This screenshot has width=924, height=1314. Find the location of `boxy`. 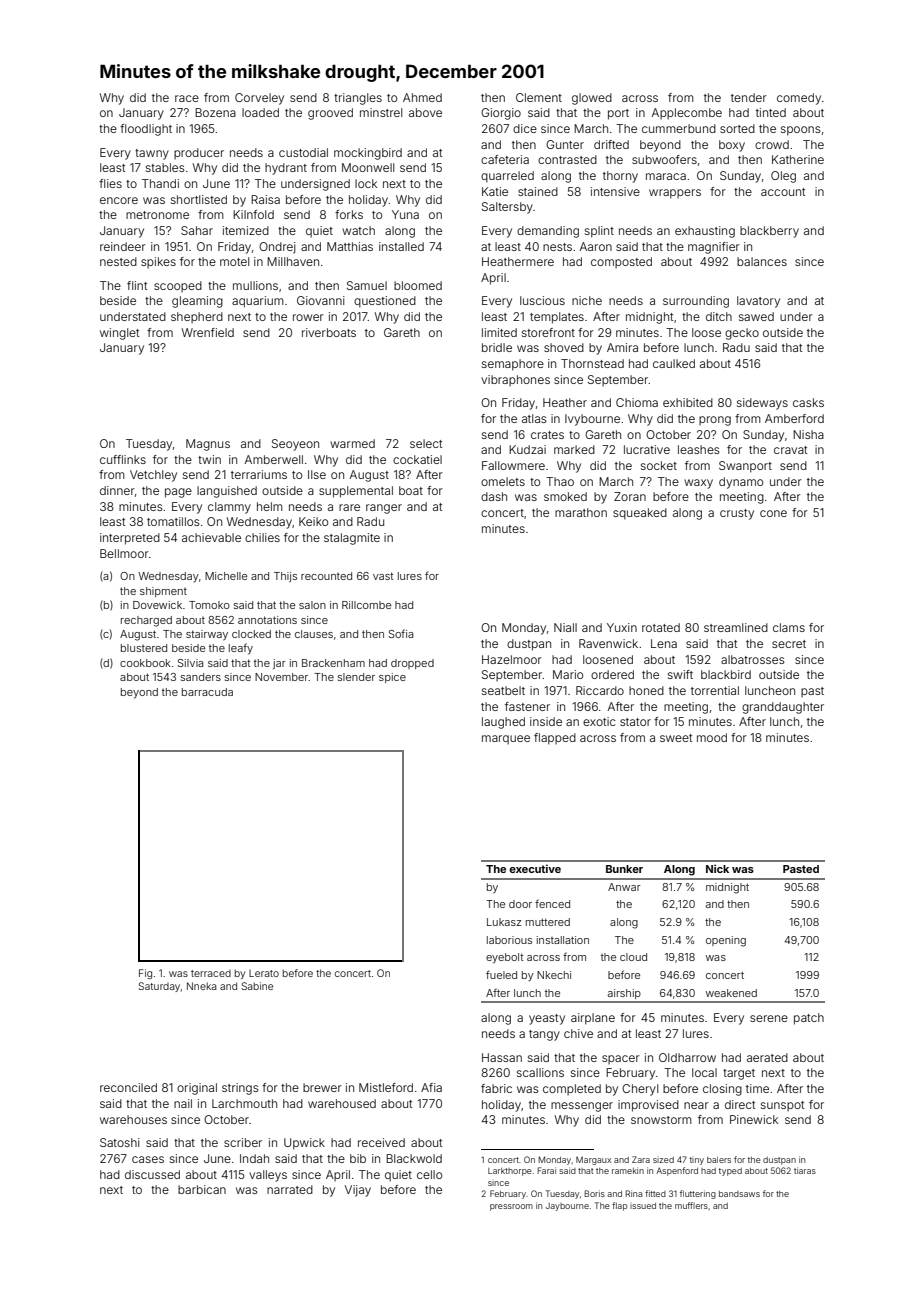

boxy is located at coordinates (732, 146).
